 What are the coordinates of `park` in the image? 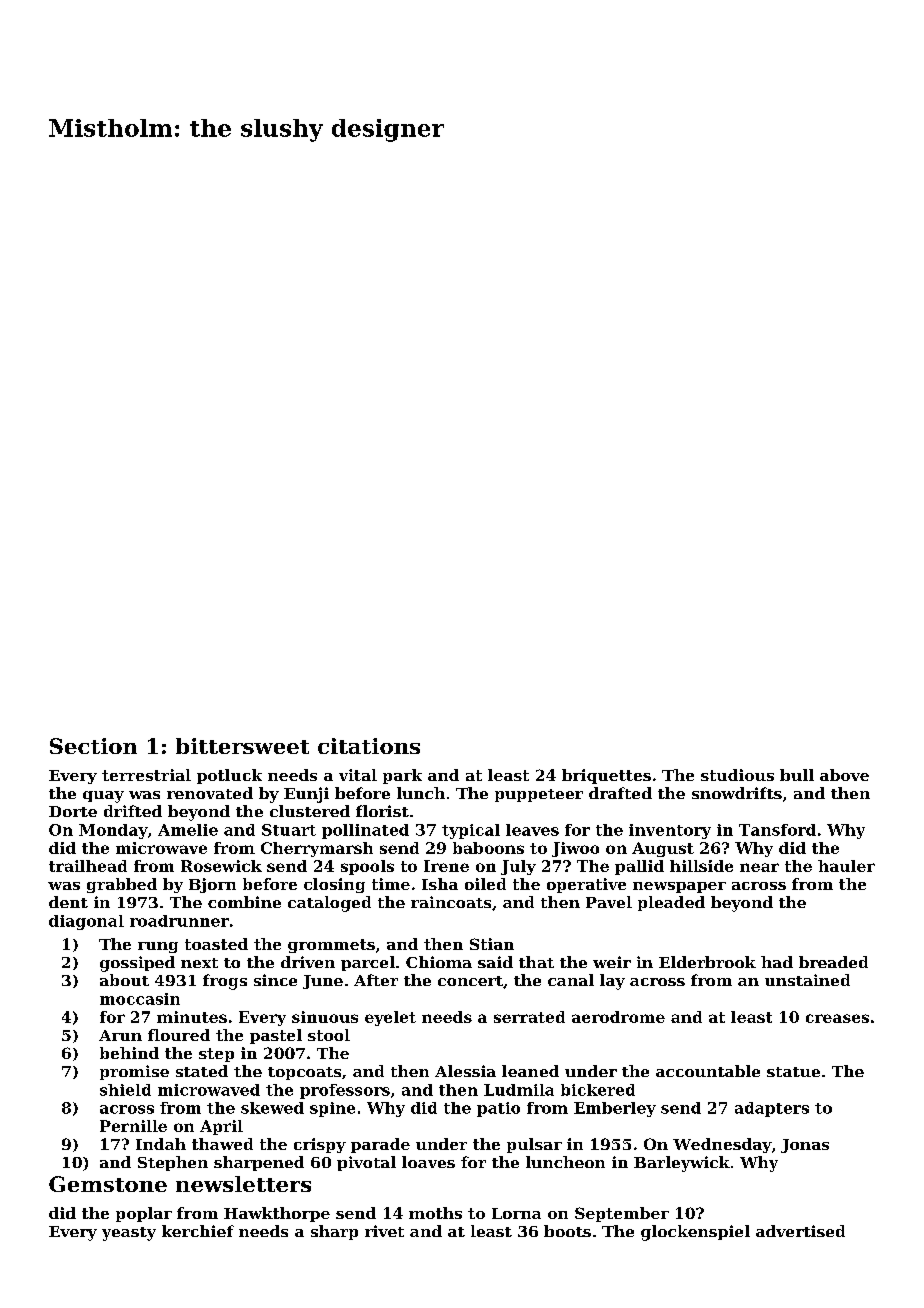 It's located at (402, 776).
